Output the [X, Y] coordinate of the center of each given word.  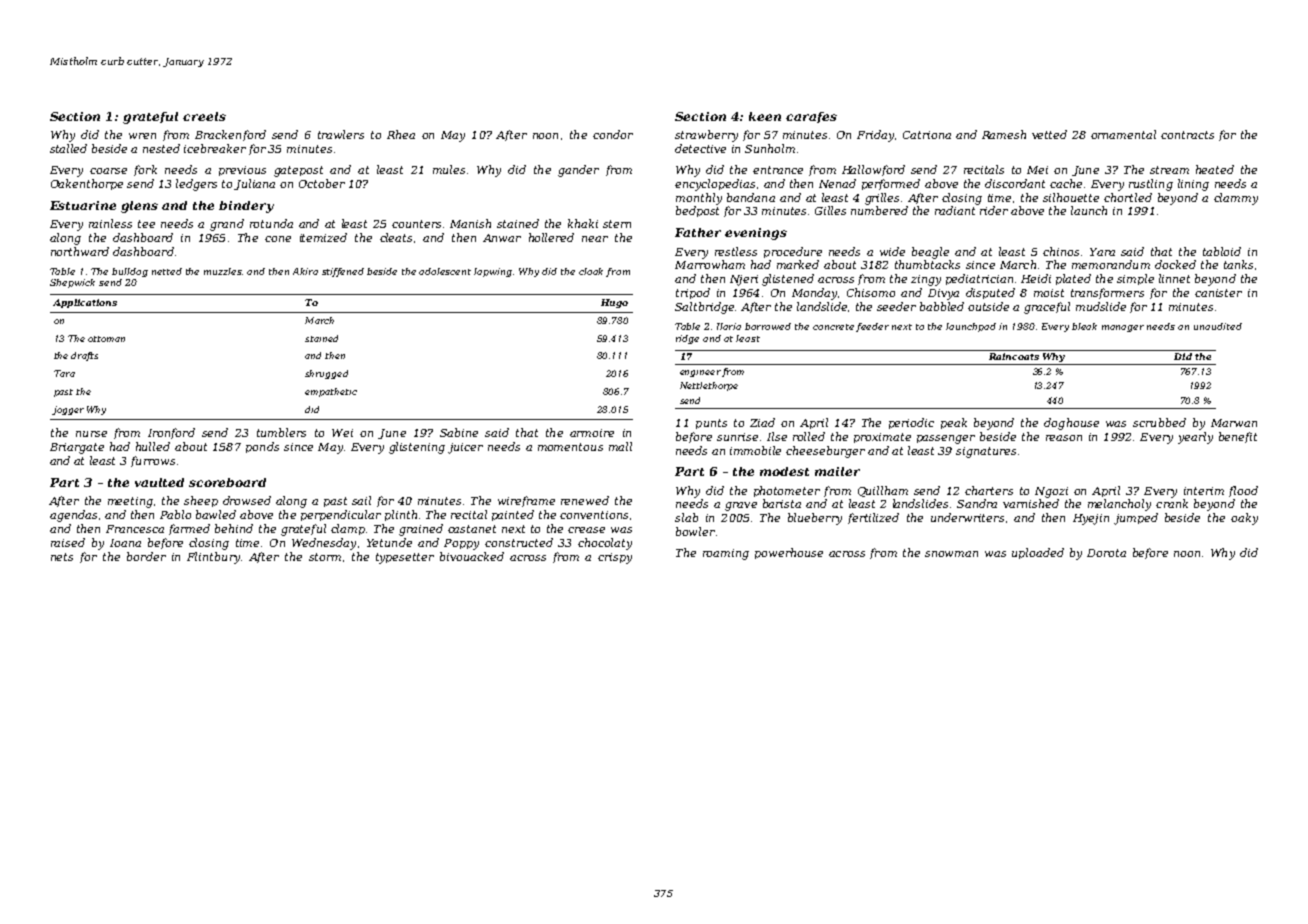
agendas [73, 516]
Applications [85, 303]
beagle [930, 253]
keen [765, 116]
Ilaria [729, 326]
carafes [811, 117]
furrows [153, 461]
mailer [837, 471]
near [595, 239]
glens [139, 207]
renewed [585, 500]
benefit [1238, 437]
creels [204, 116]
